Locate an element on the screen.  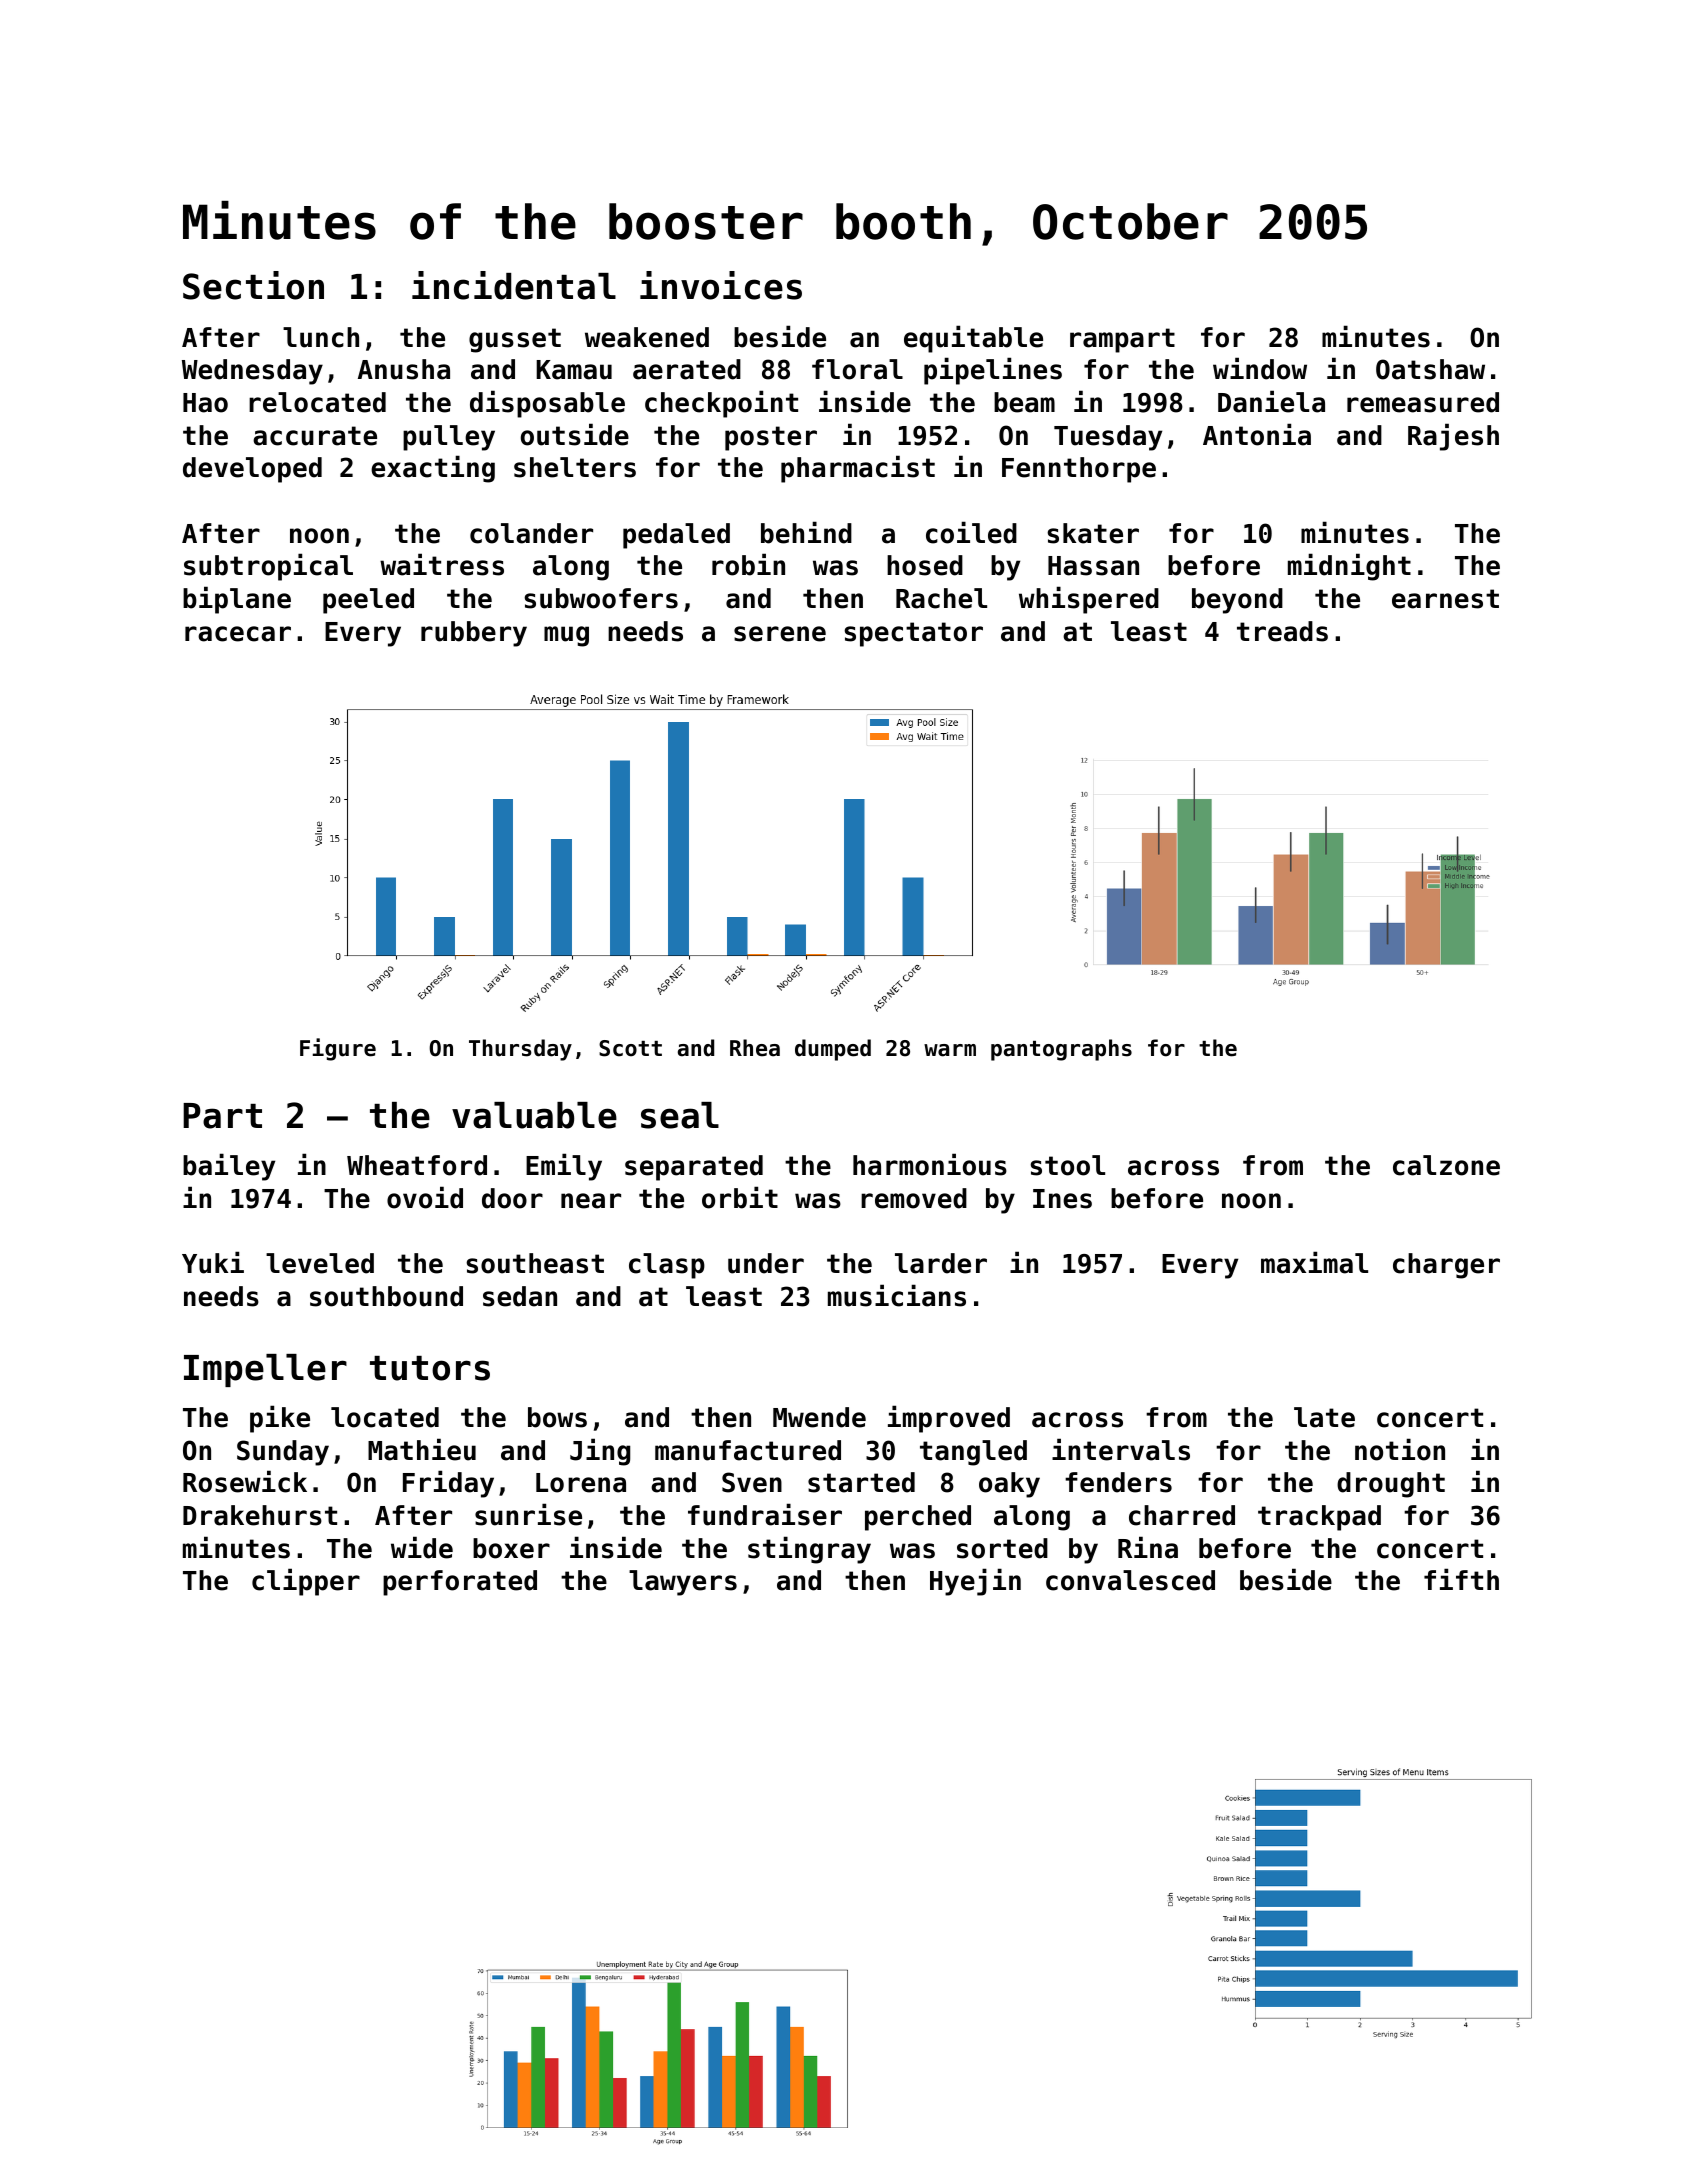
Wheatford is located at coordinates (417, 1165).
